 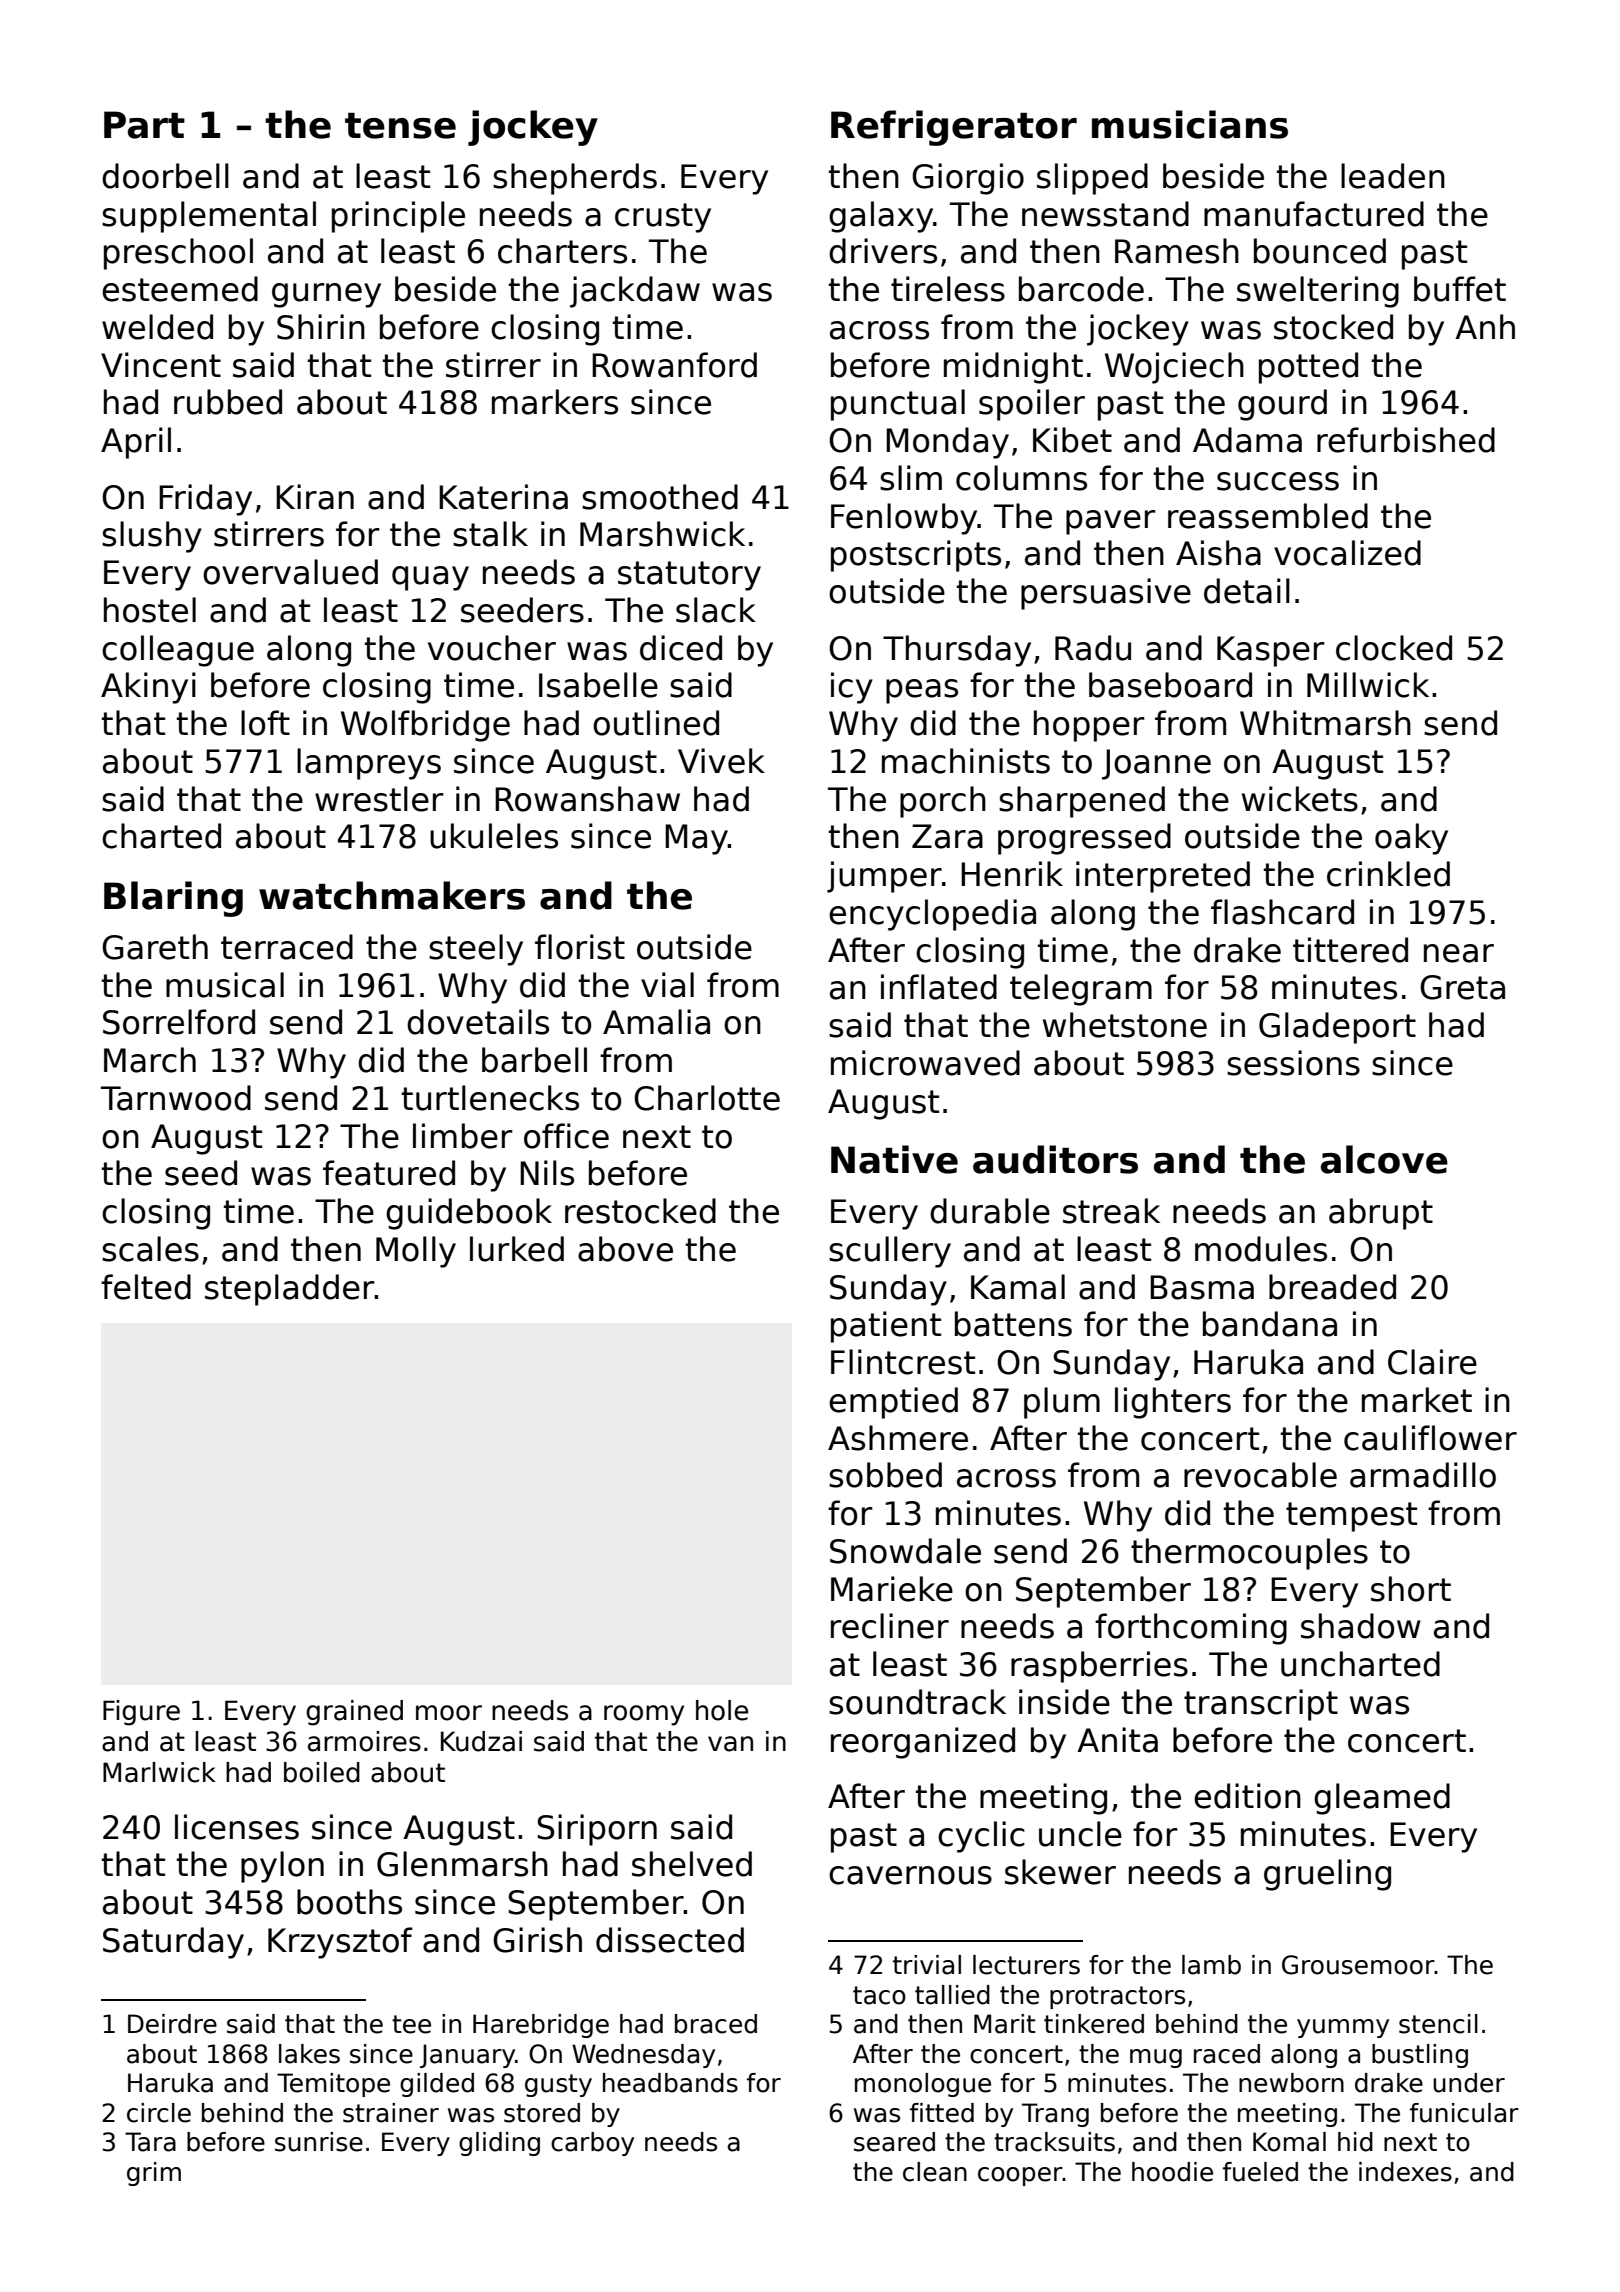 What do you see at coordinates (1393, 176) in the screenshot?
I see `leaden` at bounding box center [1393, 176].
